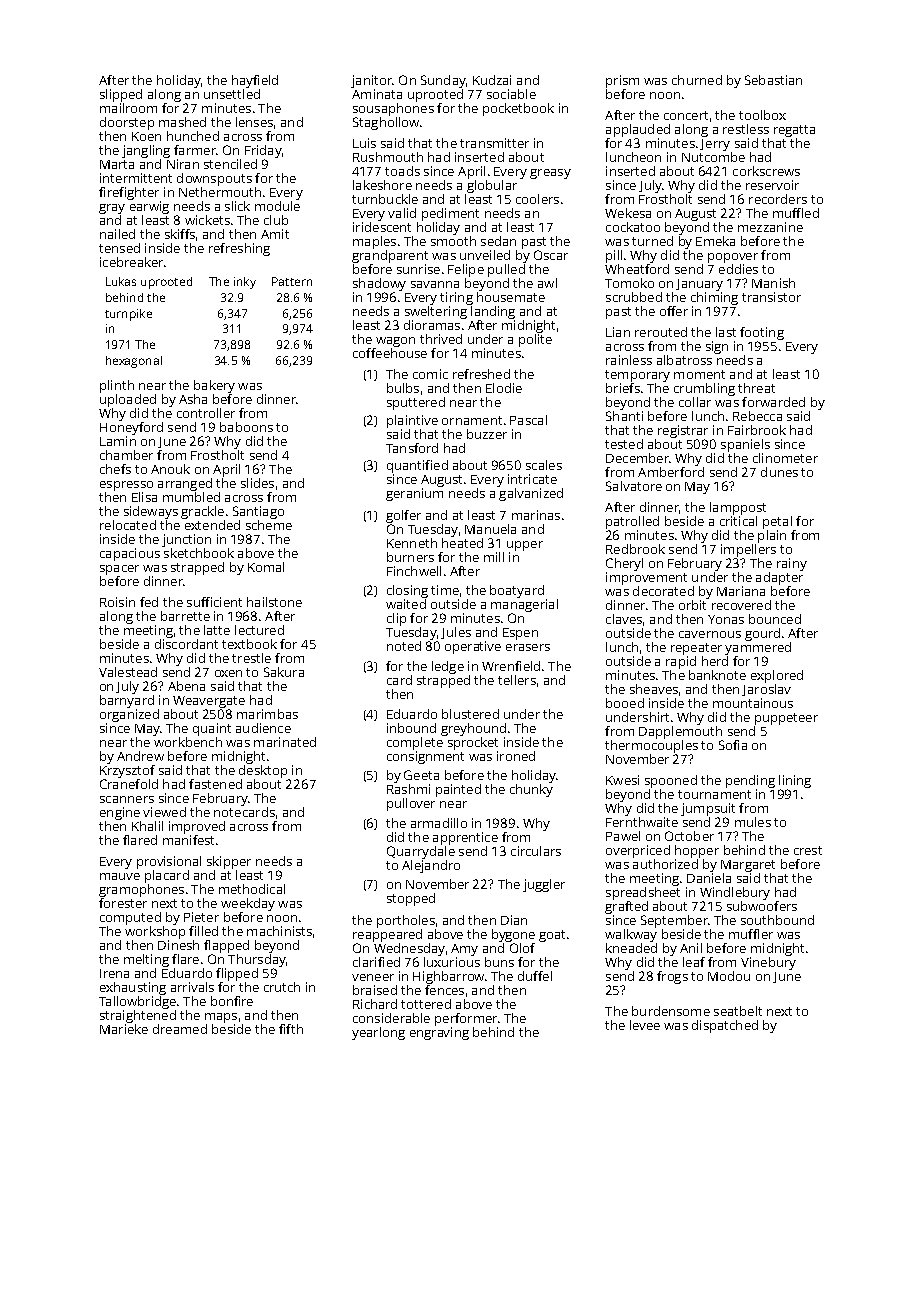 Image resolution: width=924 pixels, height=1308 pixels. Describe the element at coordinates (407, 591) in the screenshot. I see `closing` at that location.
